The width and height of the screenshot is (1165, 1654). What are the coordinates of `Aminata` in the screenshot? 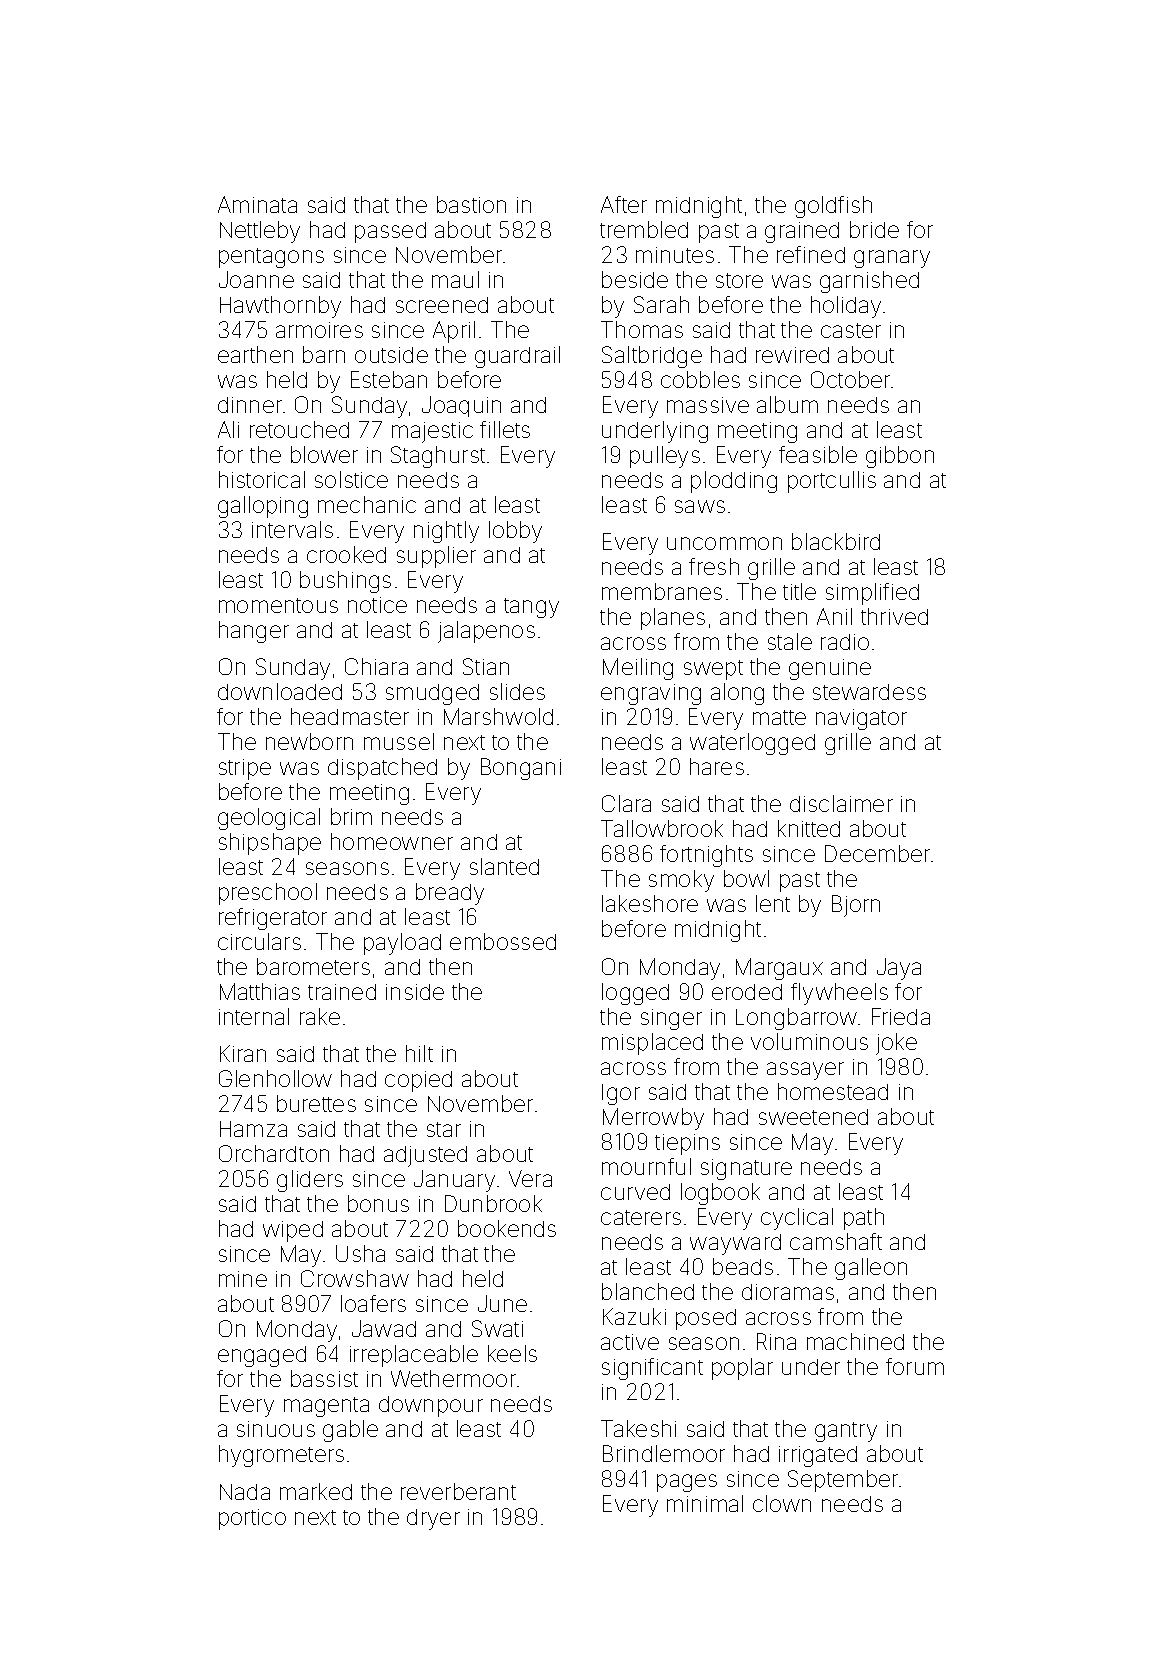 It's located at (257, 204).
